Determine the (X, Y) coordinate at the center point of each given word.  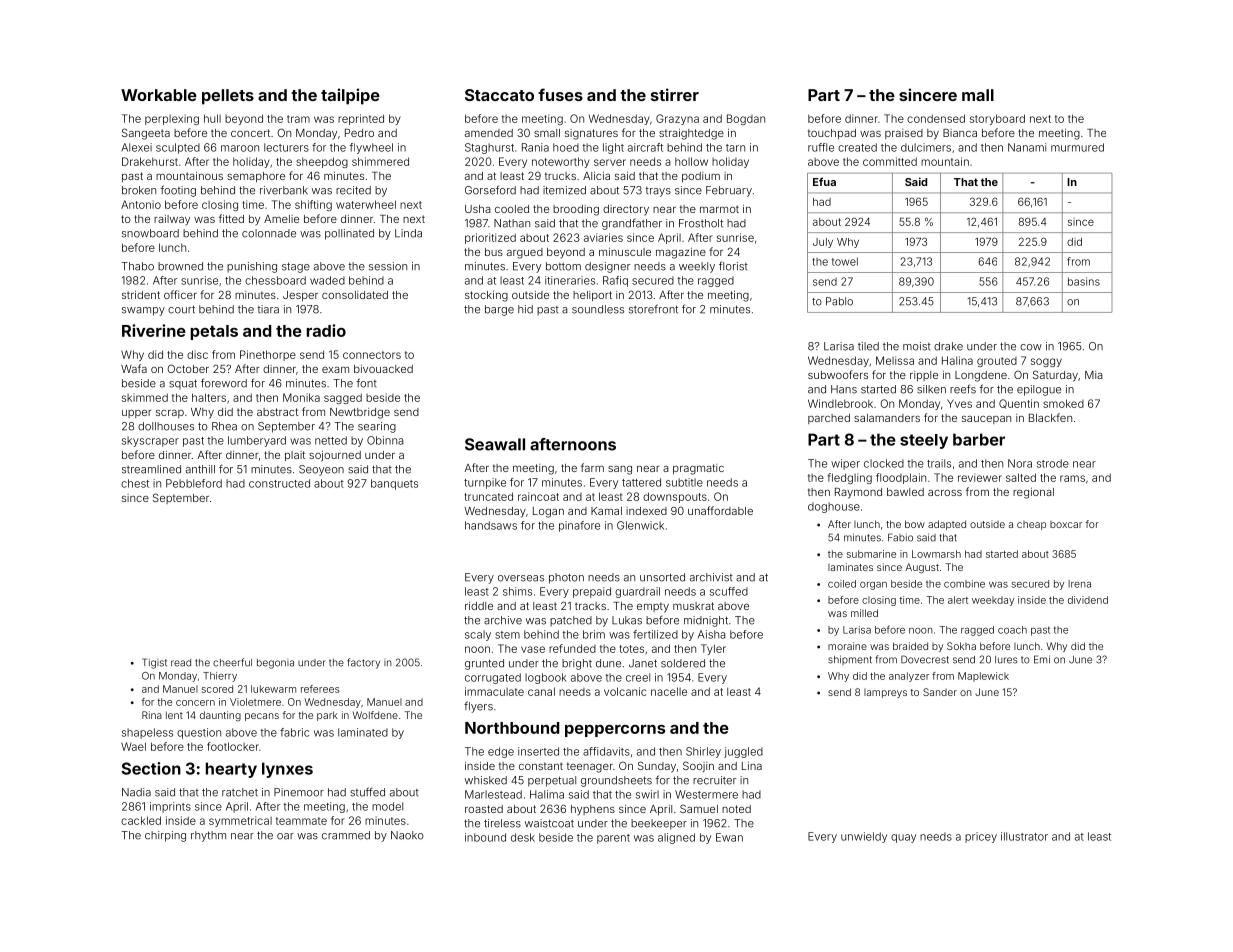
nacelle (669, 691)
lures (1006, 660)
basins (1084, 281)
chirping (165, 836)
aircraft (645, 147)
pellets (228, 97)
